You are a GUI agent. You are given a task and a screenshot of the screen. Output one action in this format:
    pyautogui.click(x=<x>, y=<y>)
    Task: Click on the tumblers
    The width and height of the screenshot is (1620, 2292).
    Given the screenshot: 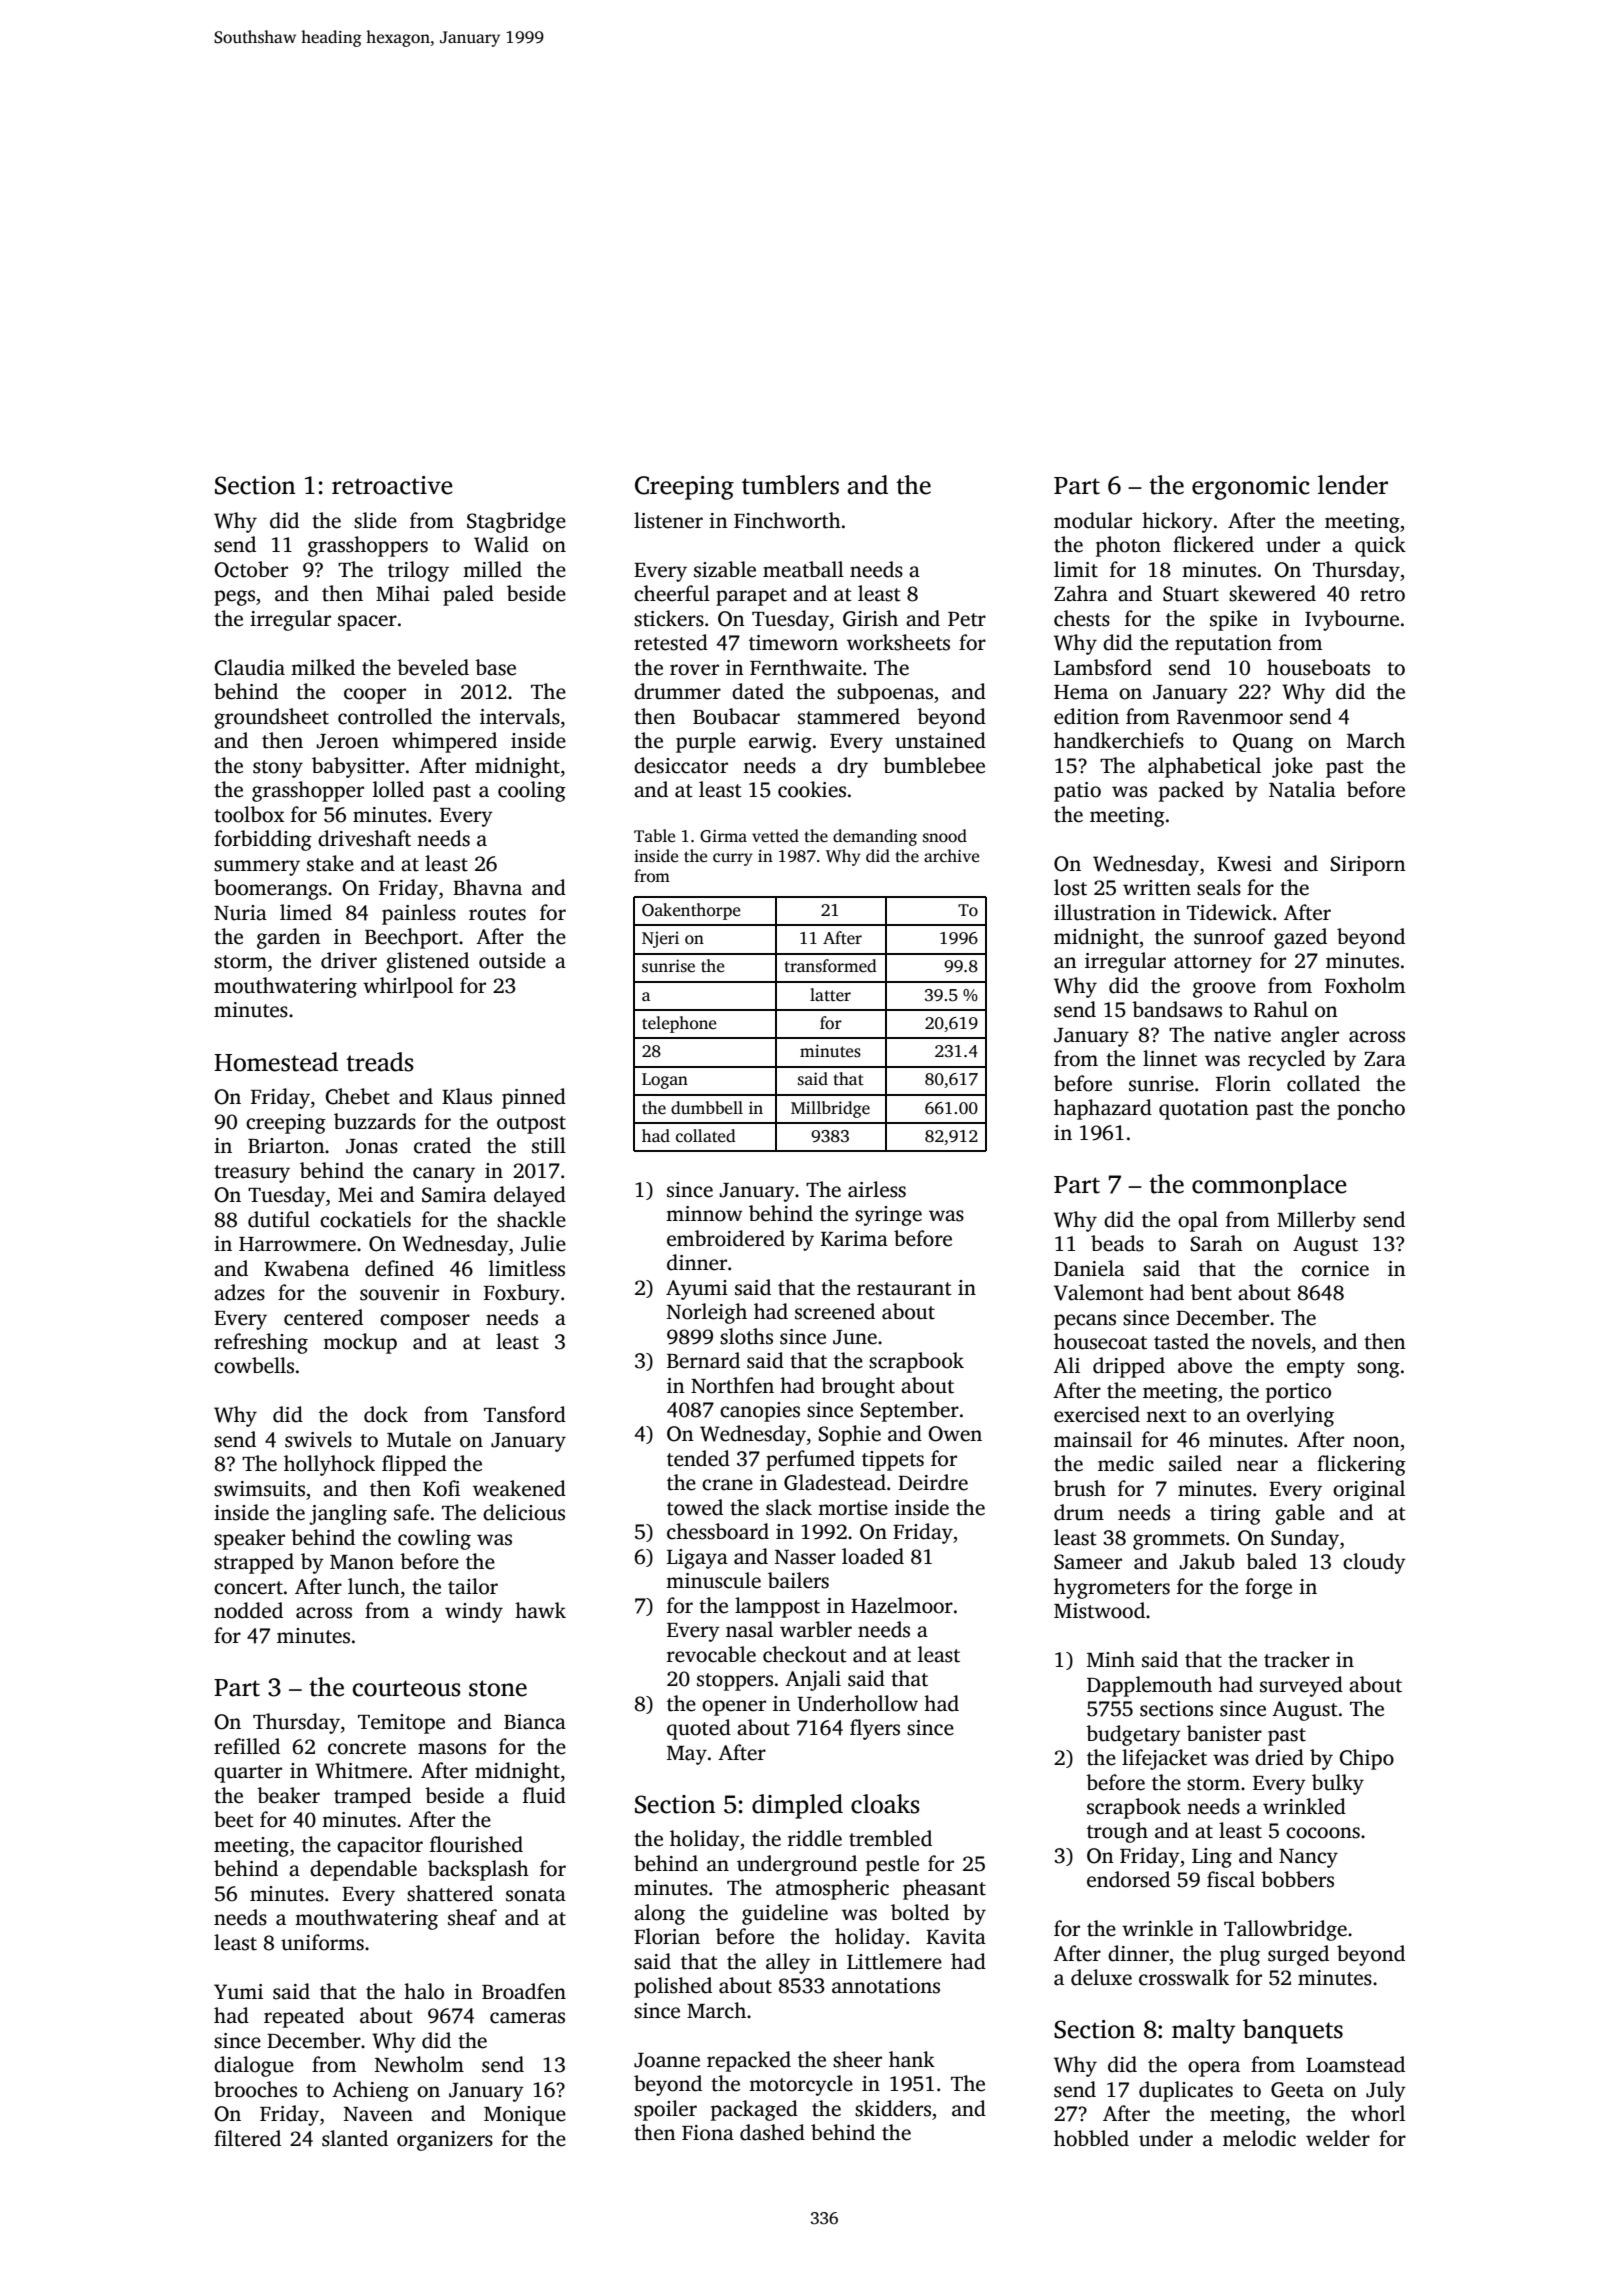 What is the action you would take?
    pyautogui.click(x=790, y=485)
